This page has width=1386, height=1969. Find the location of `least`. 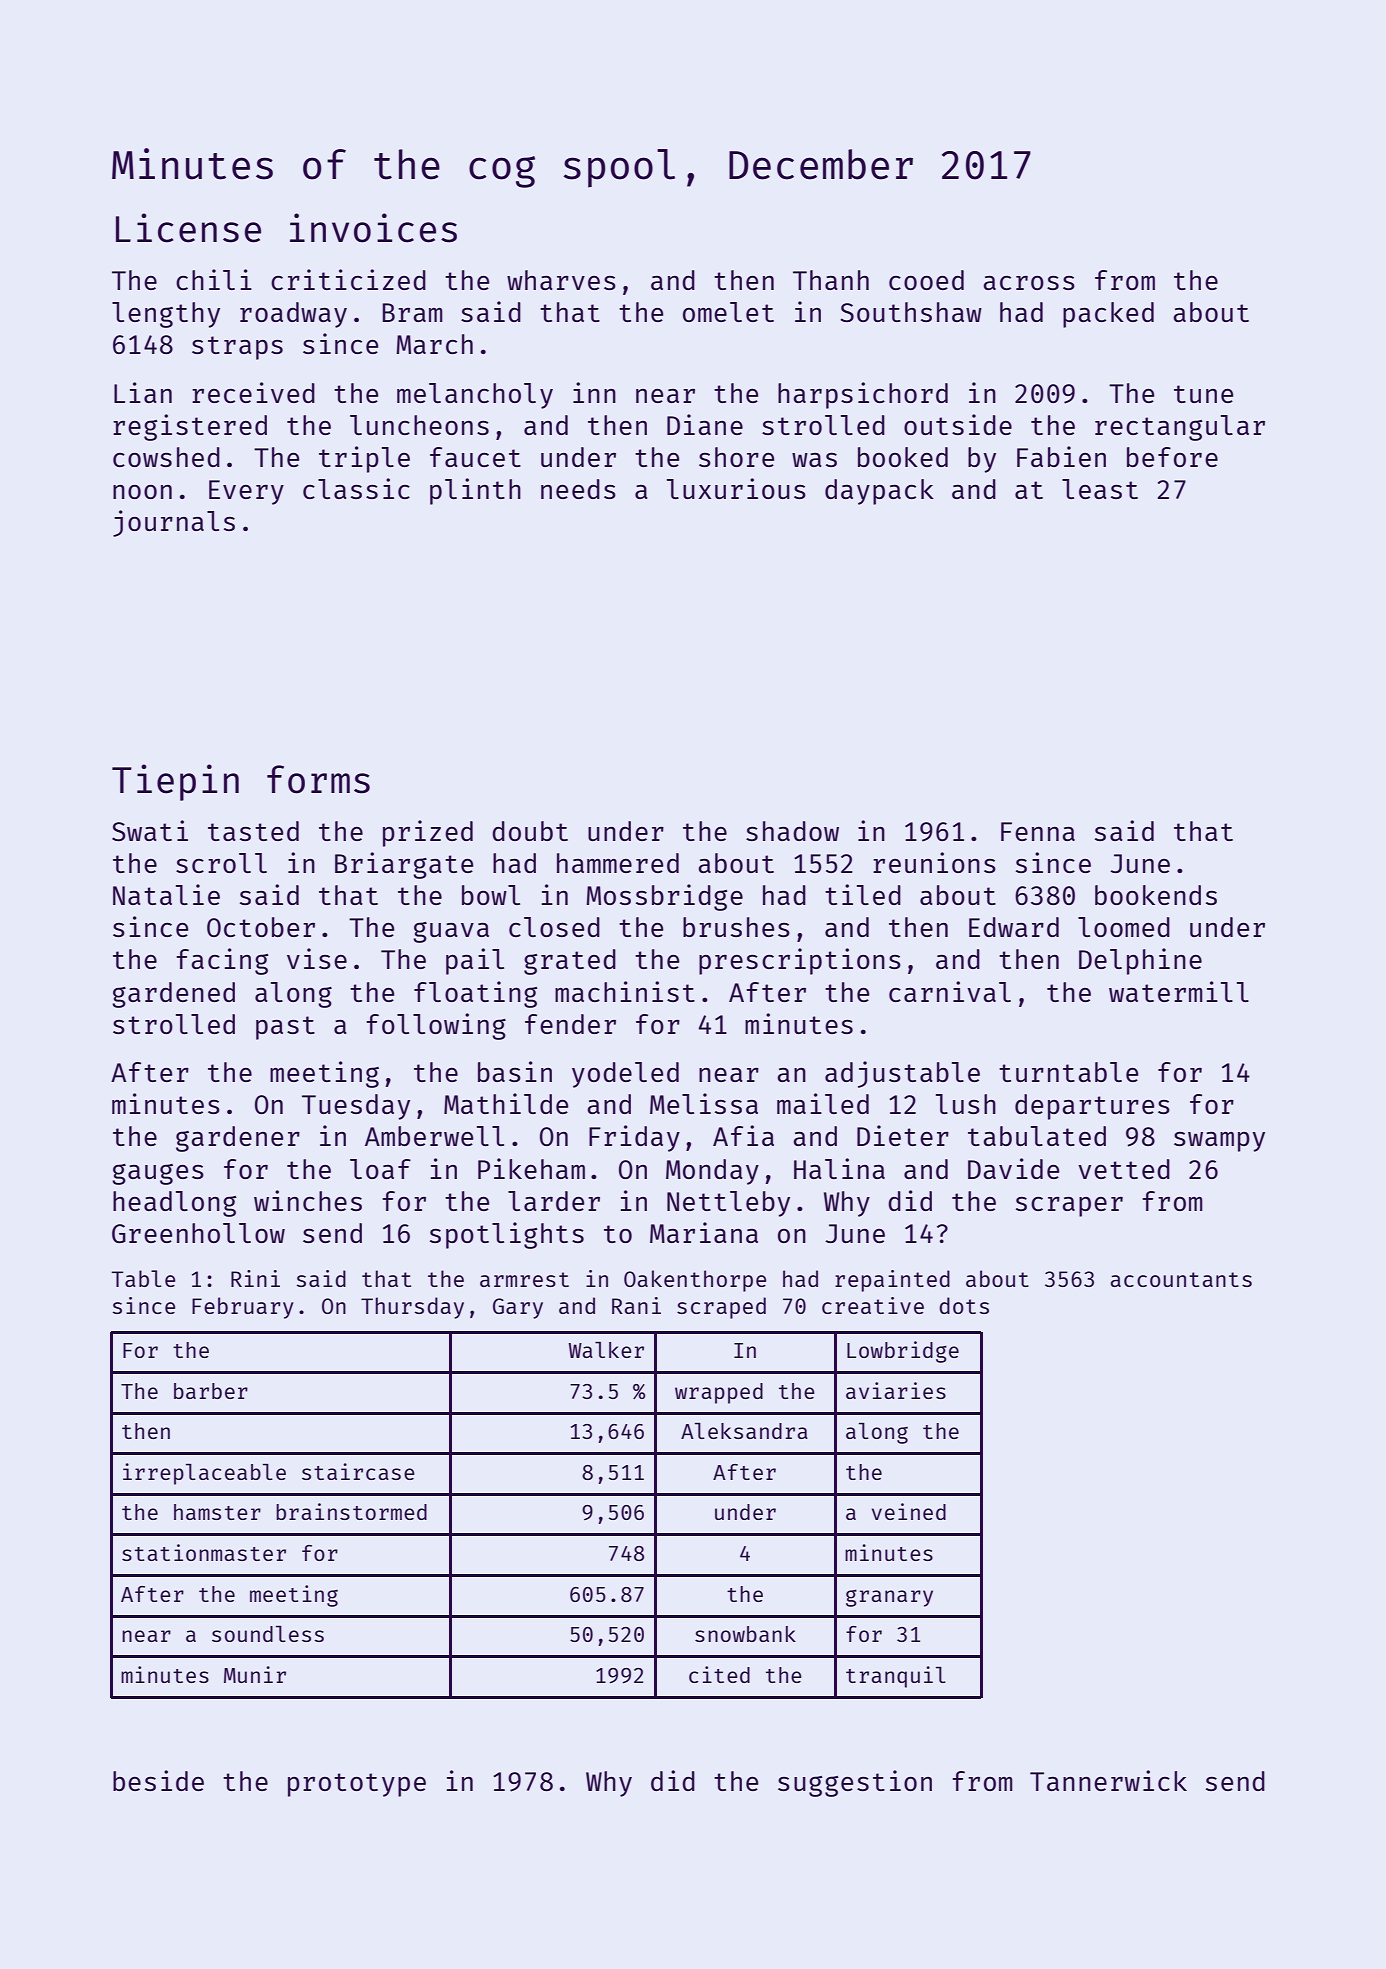

least is located at coordinates (1100, 489).
